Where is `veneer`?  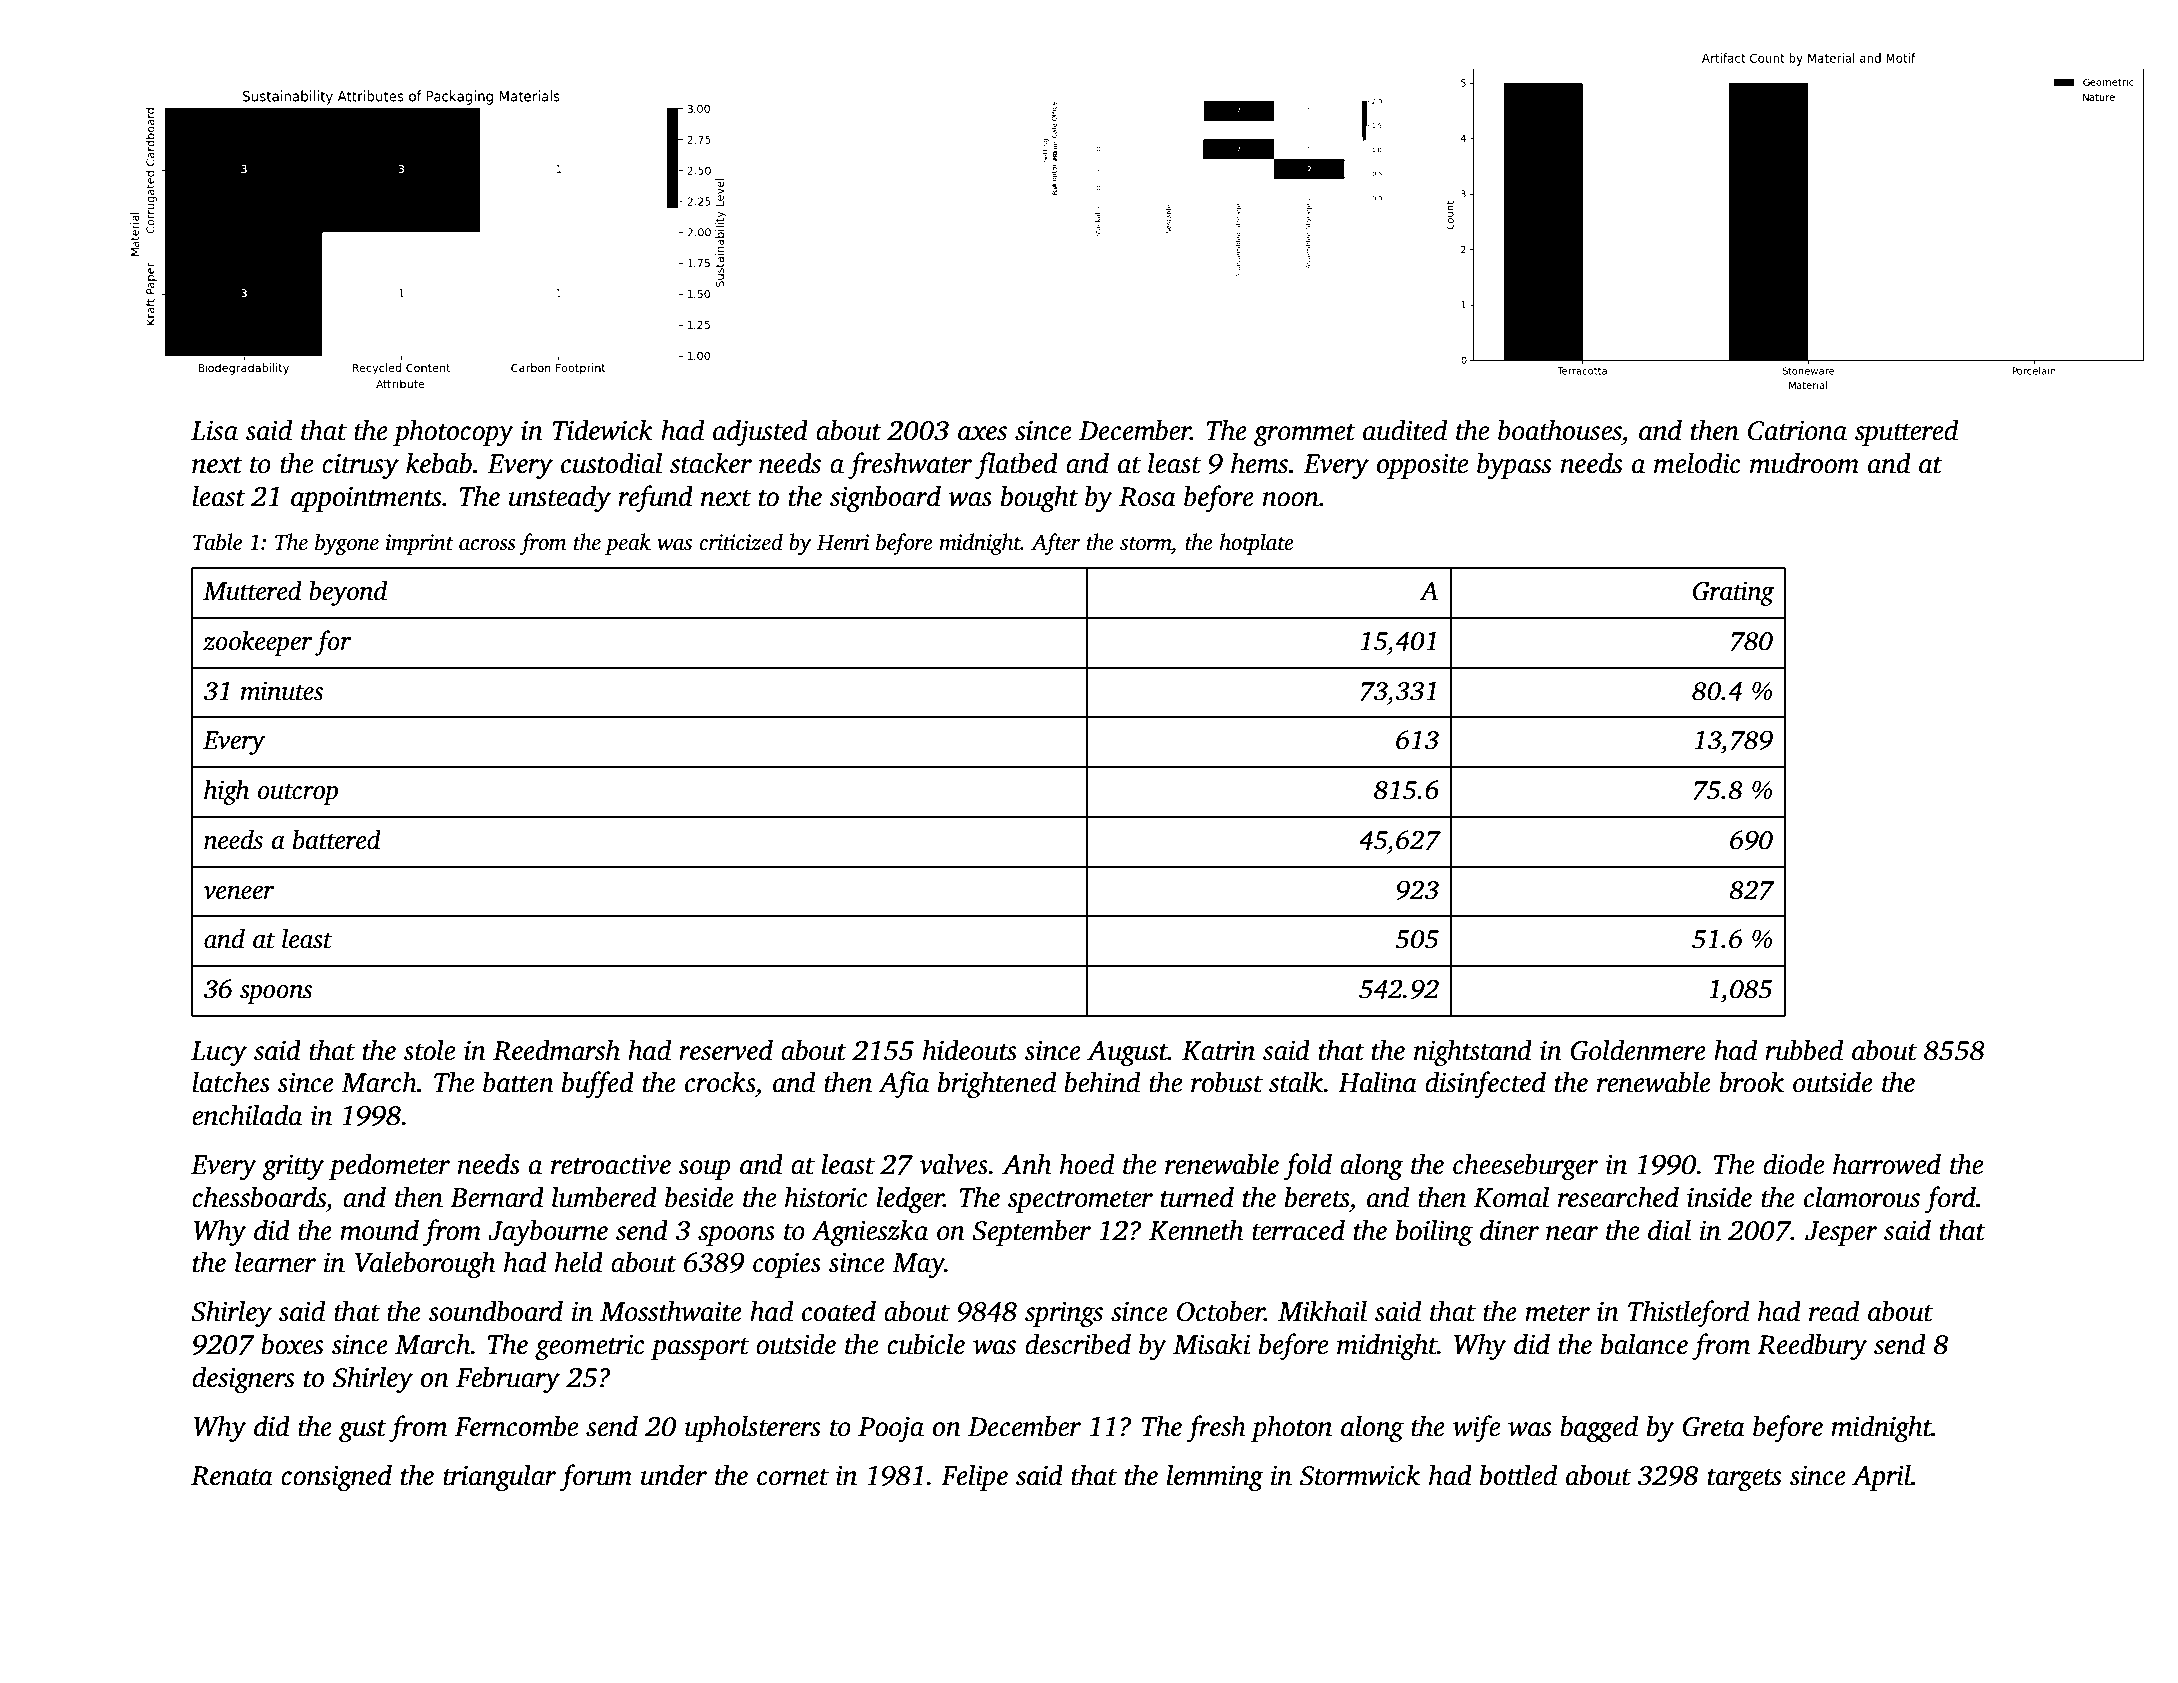 veneer is located at coordinates (239, 893).
